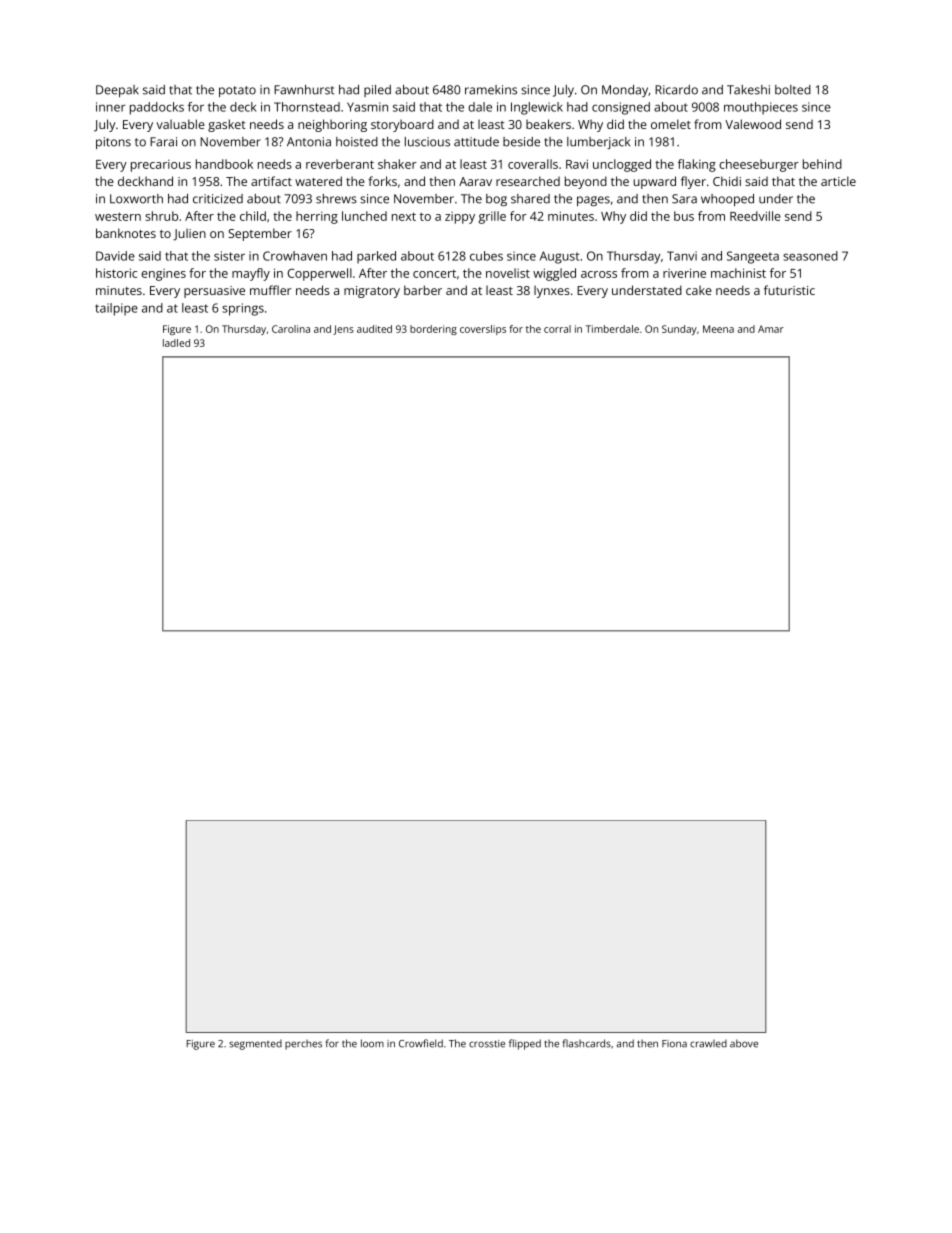 The image size is (952, 1233). What do you see at coordinates (771, 329) in the screenshot?
I see `Amar` at bounding box center [771, 329].
